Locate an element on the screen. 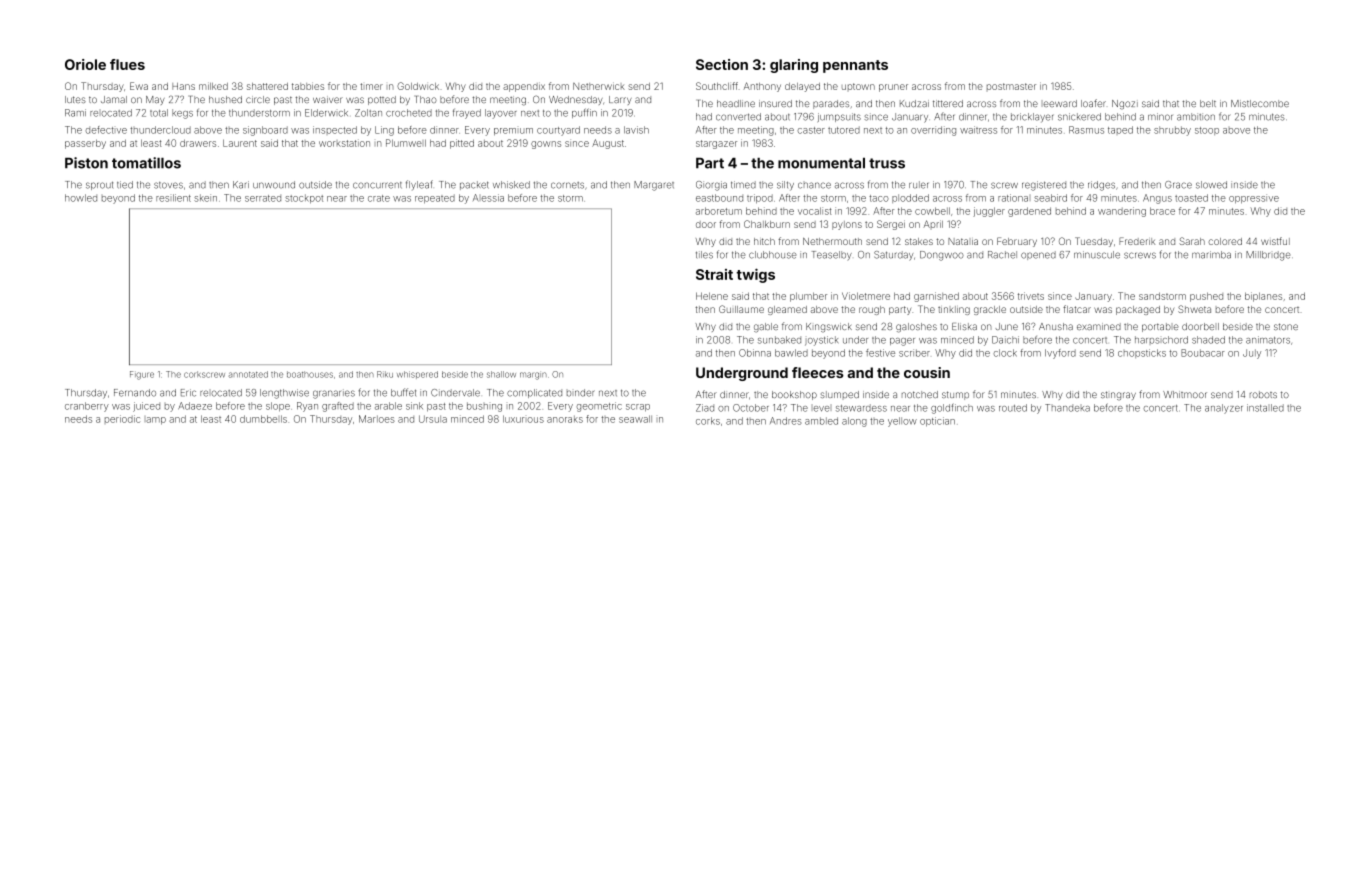 The image size is (1372, 887). tomatillos is located at coordinates (146, 163).
